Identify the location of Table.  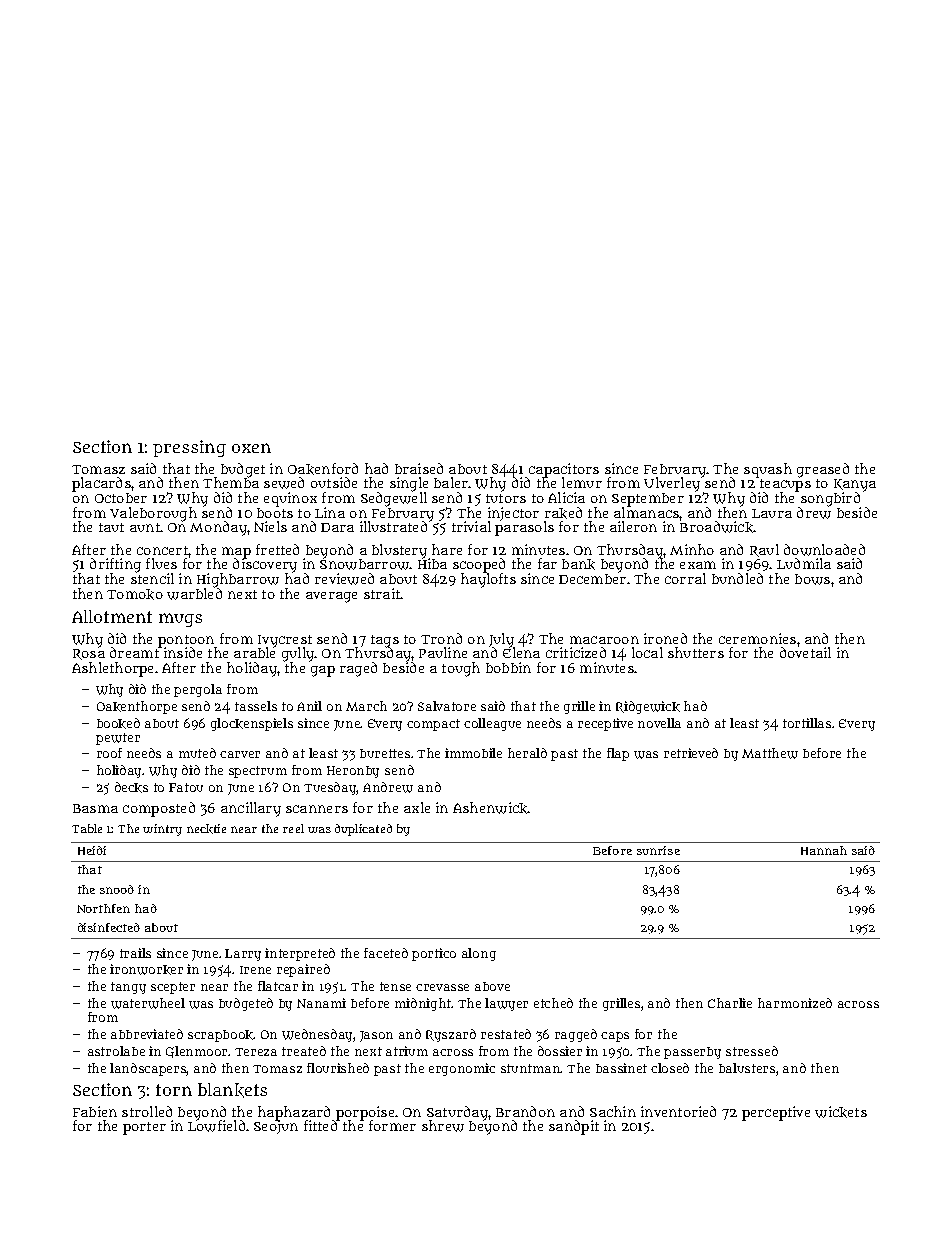
(87, 828).
